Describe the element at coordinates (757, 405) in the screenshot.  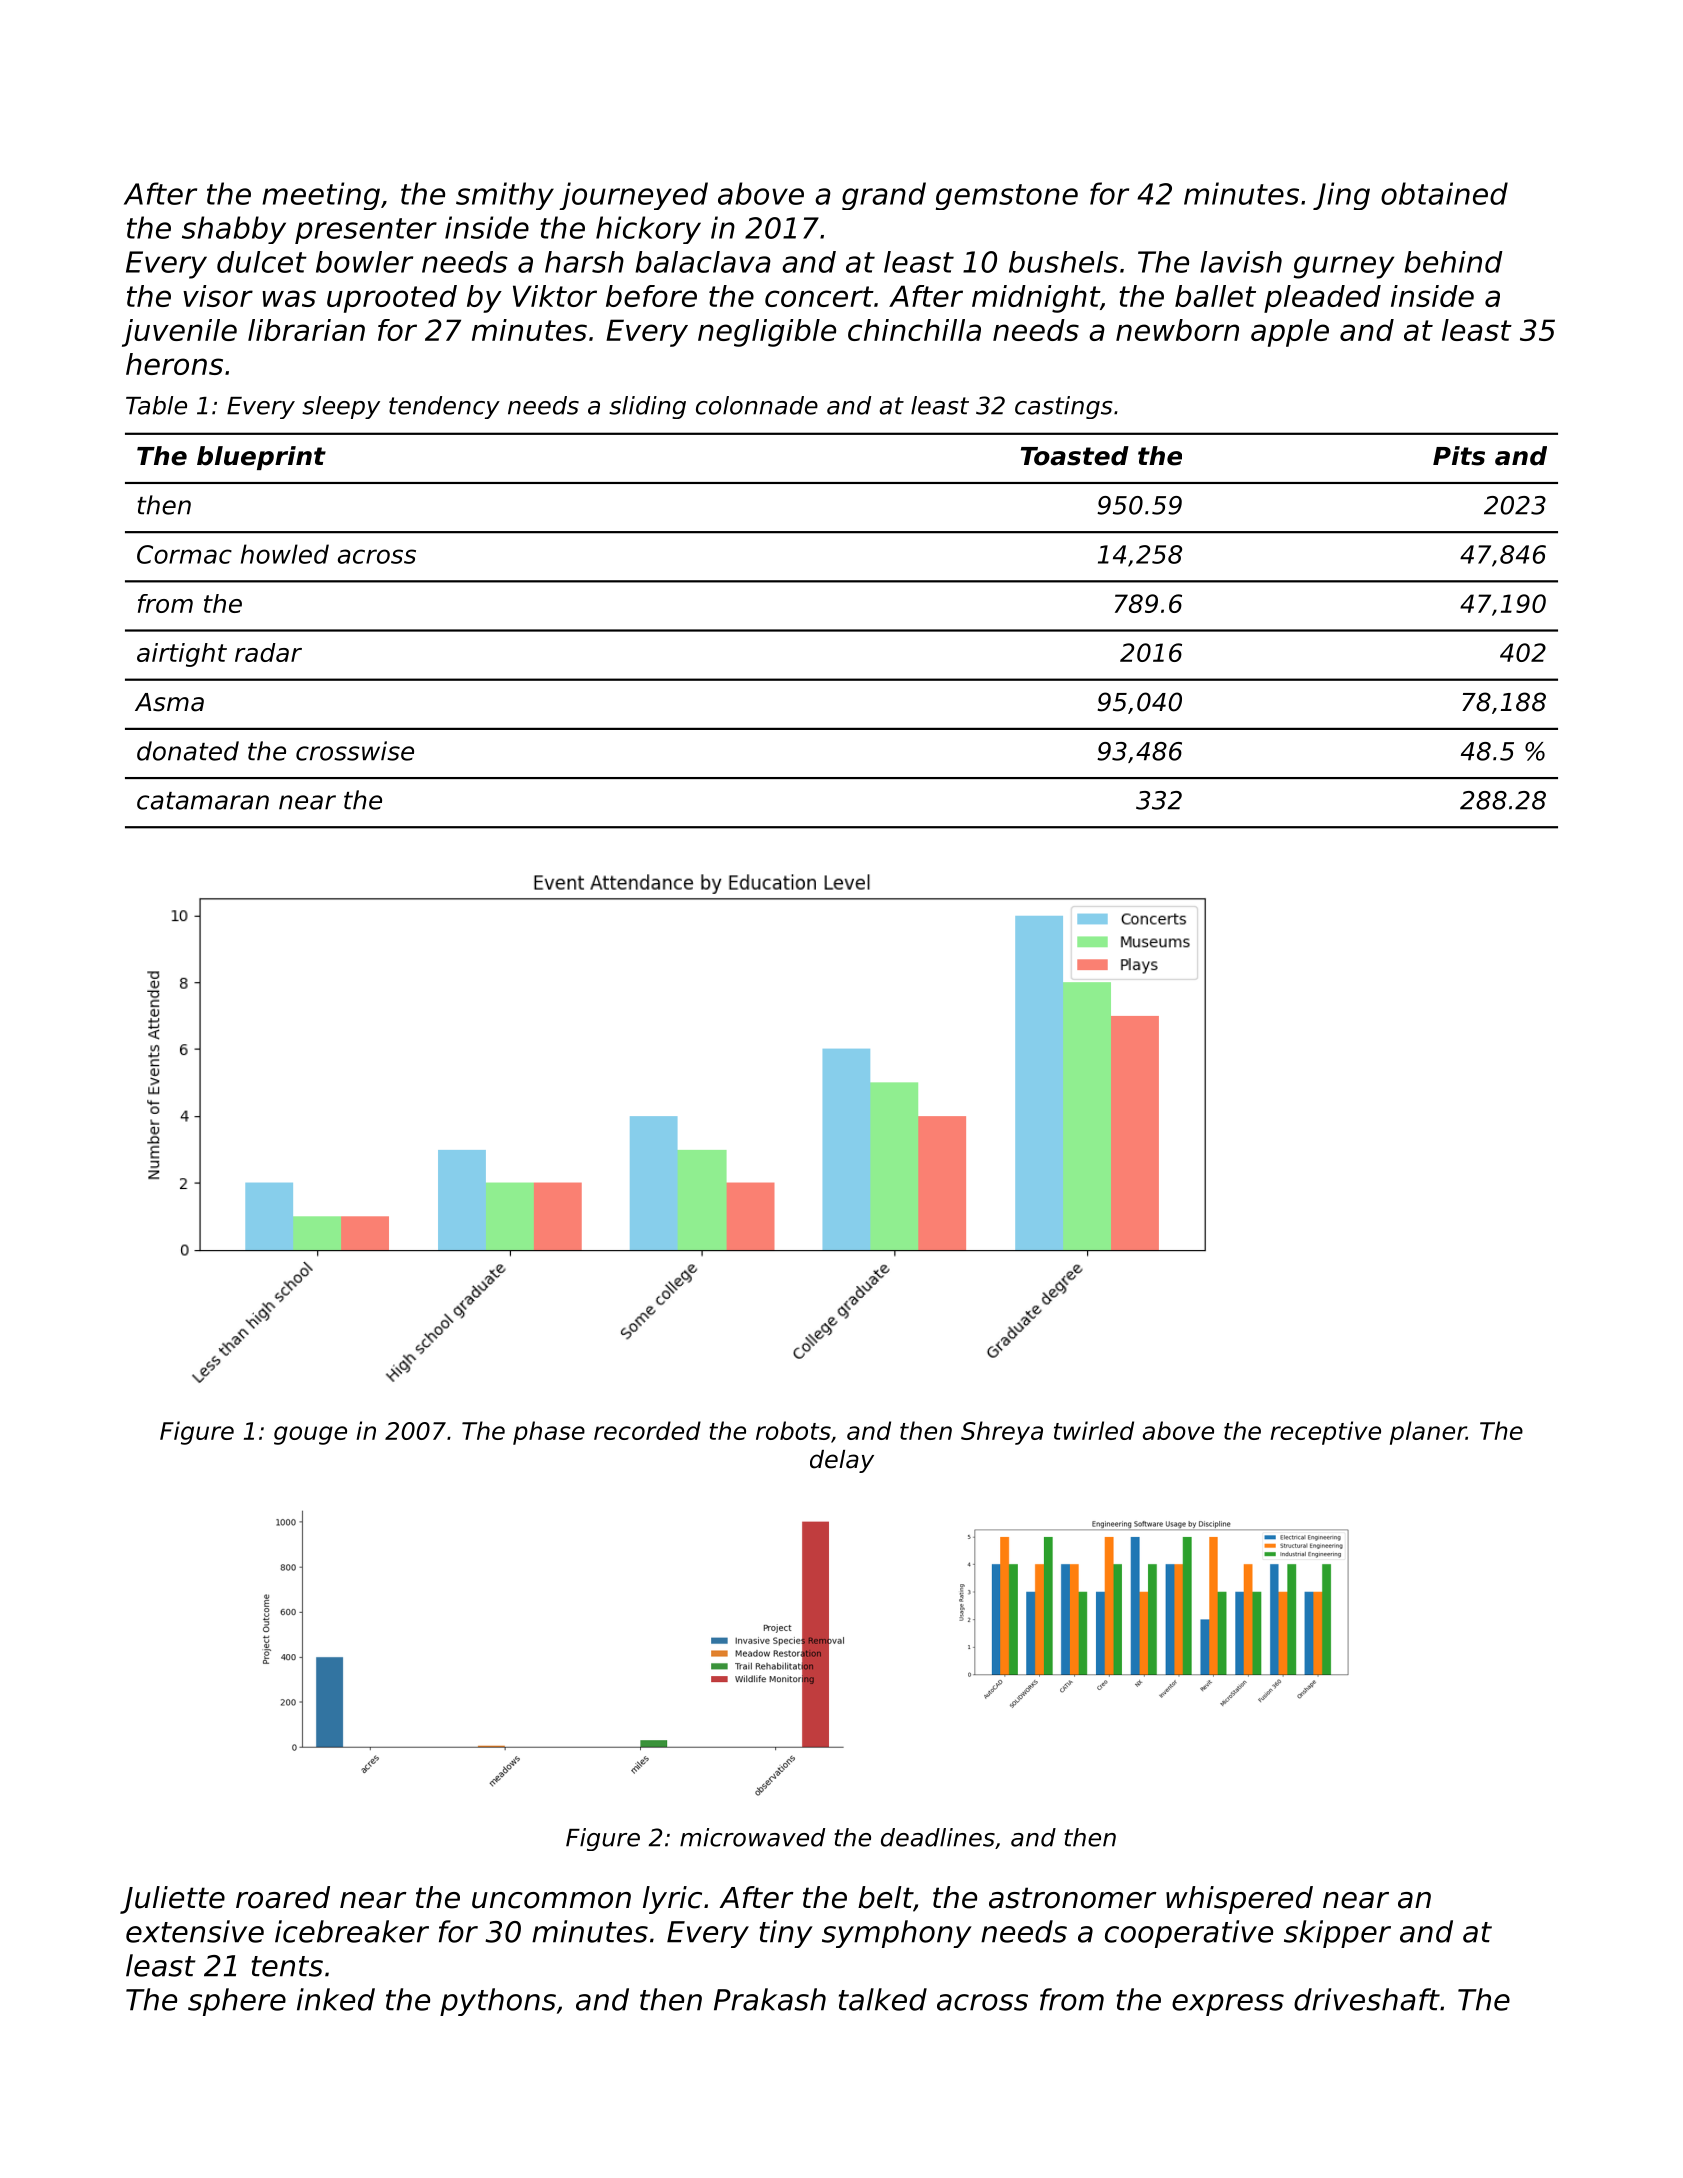
I see `colonnade` at that location.
